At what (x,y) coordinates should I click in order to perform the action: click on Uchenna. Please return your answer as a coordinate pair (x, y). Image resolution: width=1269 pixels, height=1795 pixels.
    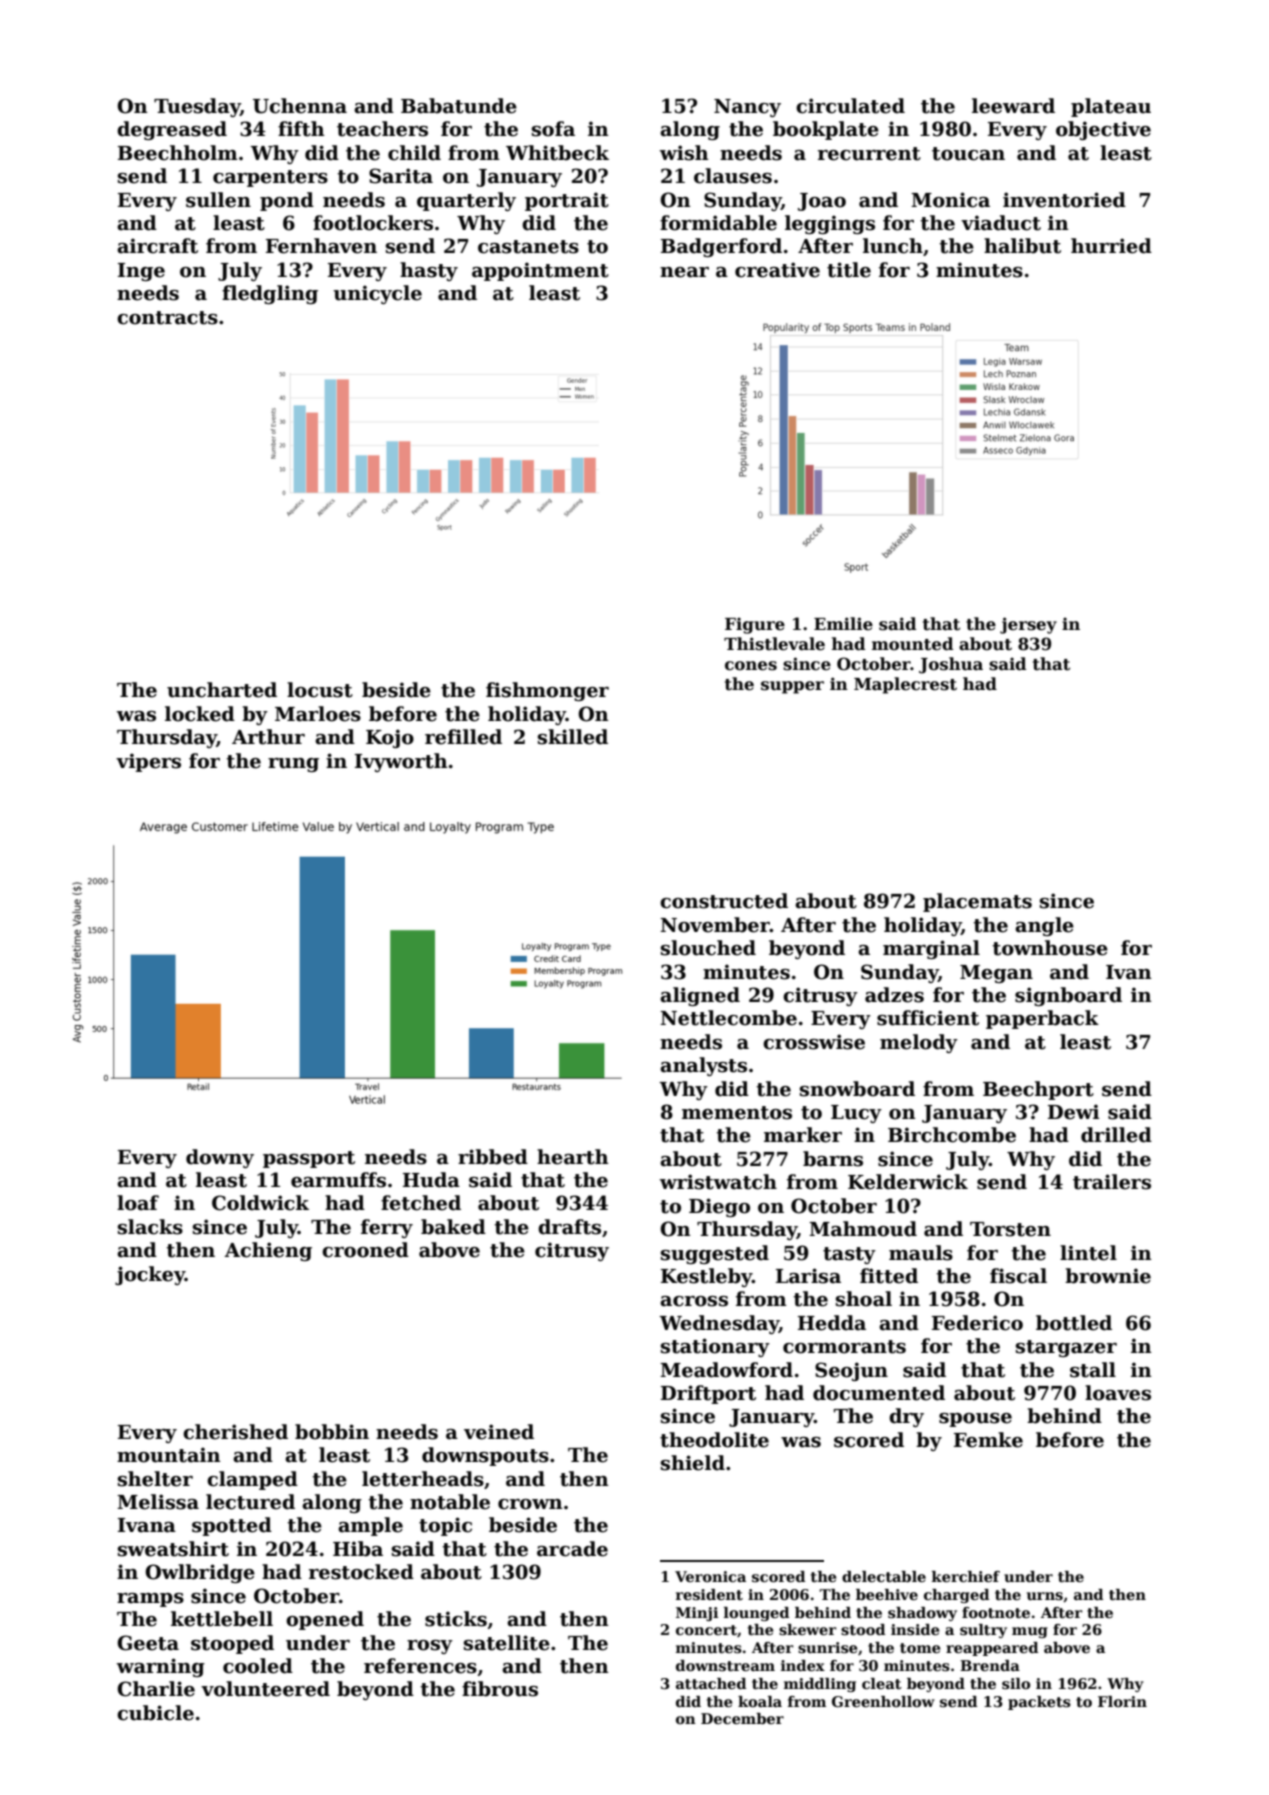
    Looking at the image, I should click on (300, 106).
